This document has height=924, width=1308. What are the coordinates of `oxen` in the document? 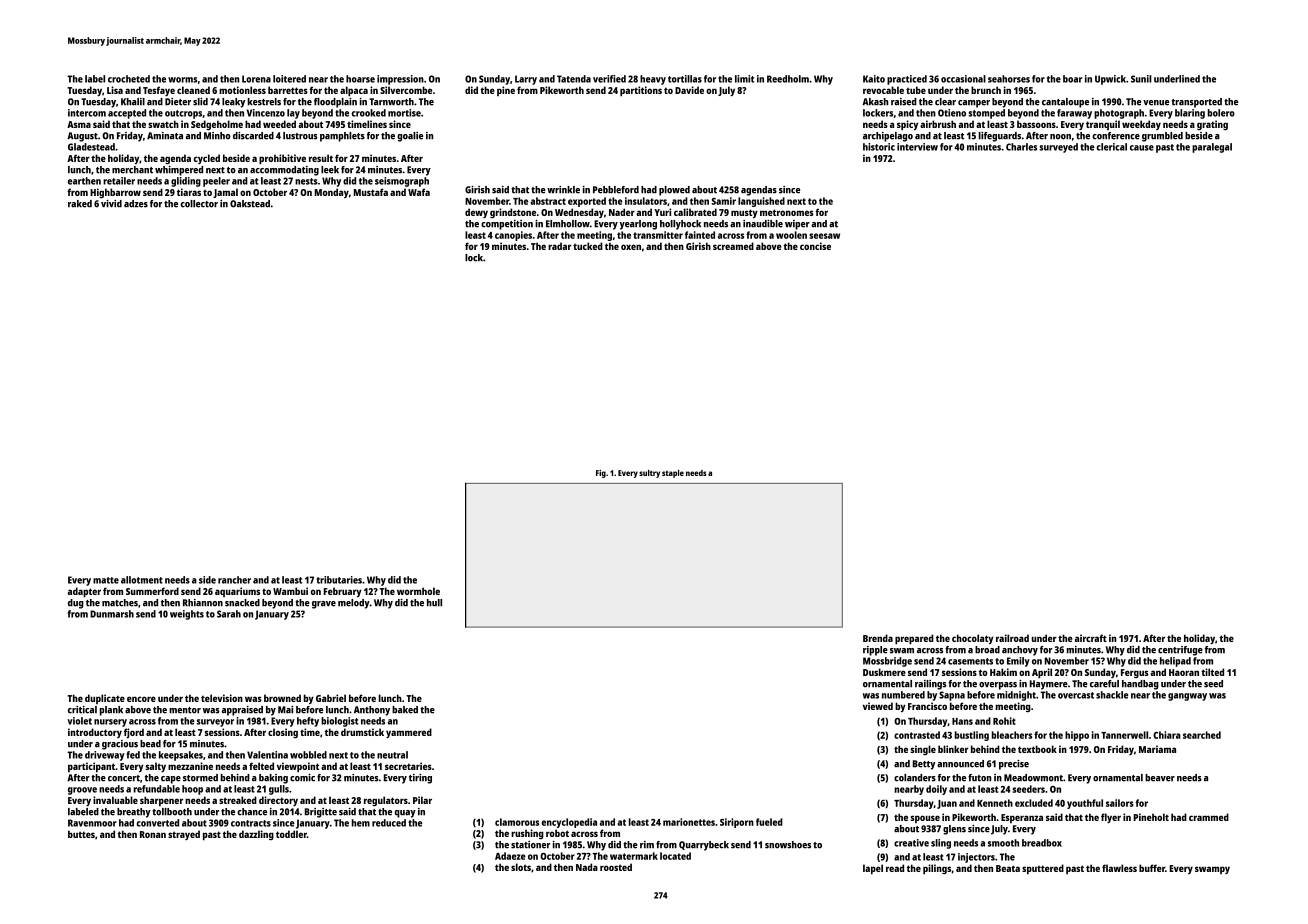 It's located at (631, 247).
